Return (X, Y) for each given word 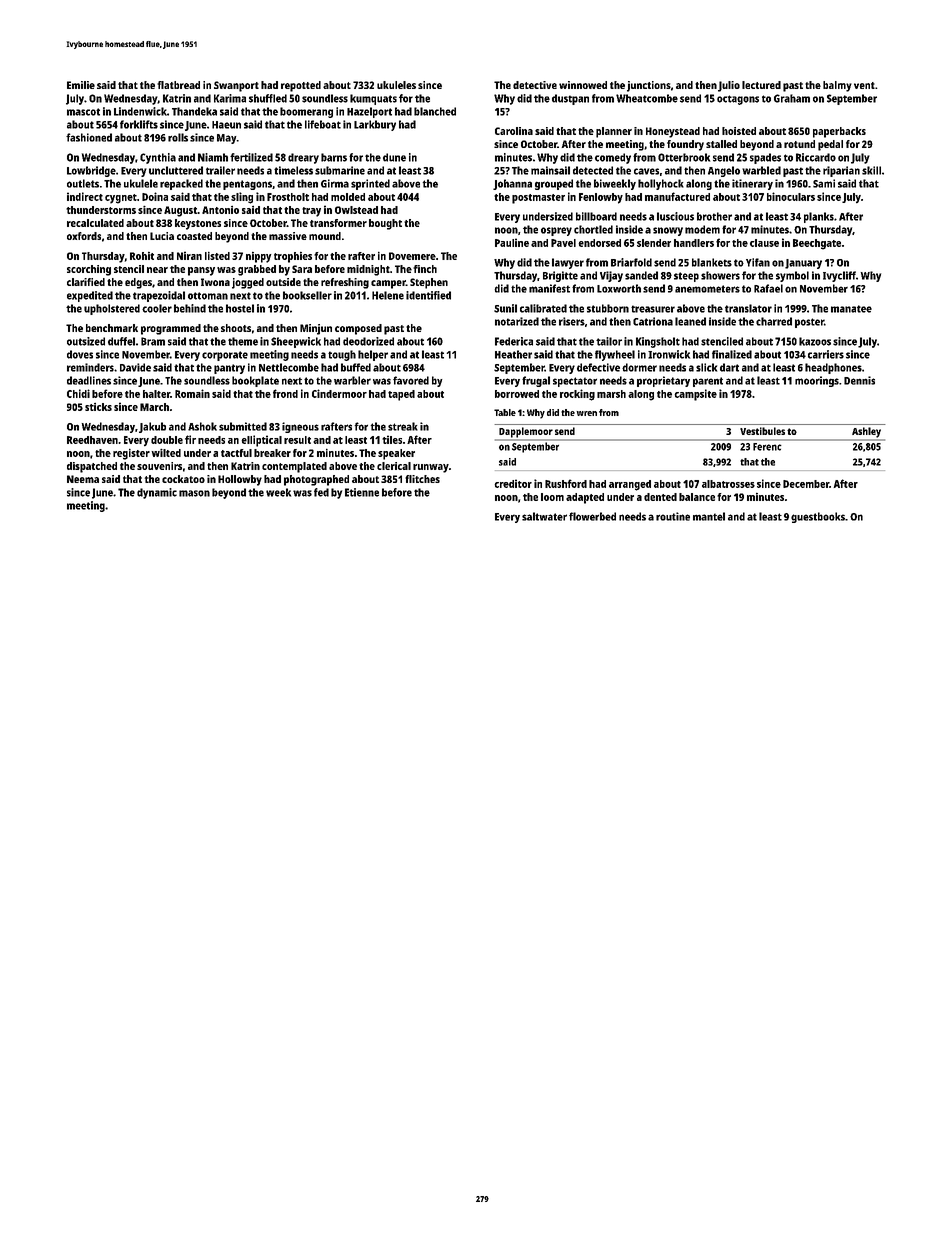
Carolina (514, 131)
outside (283, 282)
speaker (396, 454)
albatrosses (728, 484)
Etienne (362, 492)
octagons (738, 100)
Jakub (152, 427)
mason (194, 493)
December (806, 484)
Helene (388, 295)
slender (654, 243)
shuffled (268, 98)
